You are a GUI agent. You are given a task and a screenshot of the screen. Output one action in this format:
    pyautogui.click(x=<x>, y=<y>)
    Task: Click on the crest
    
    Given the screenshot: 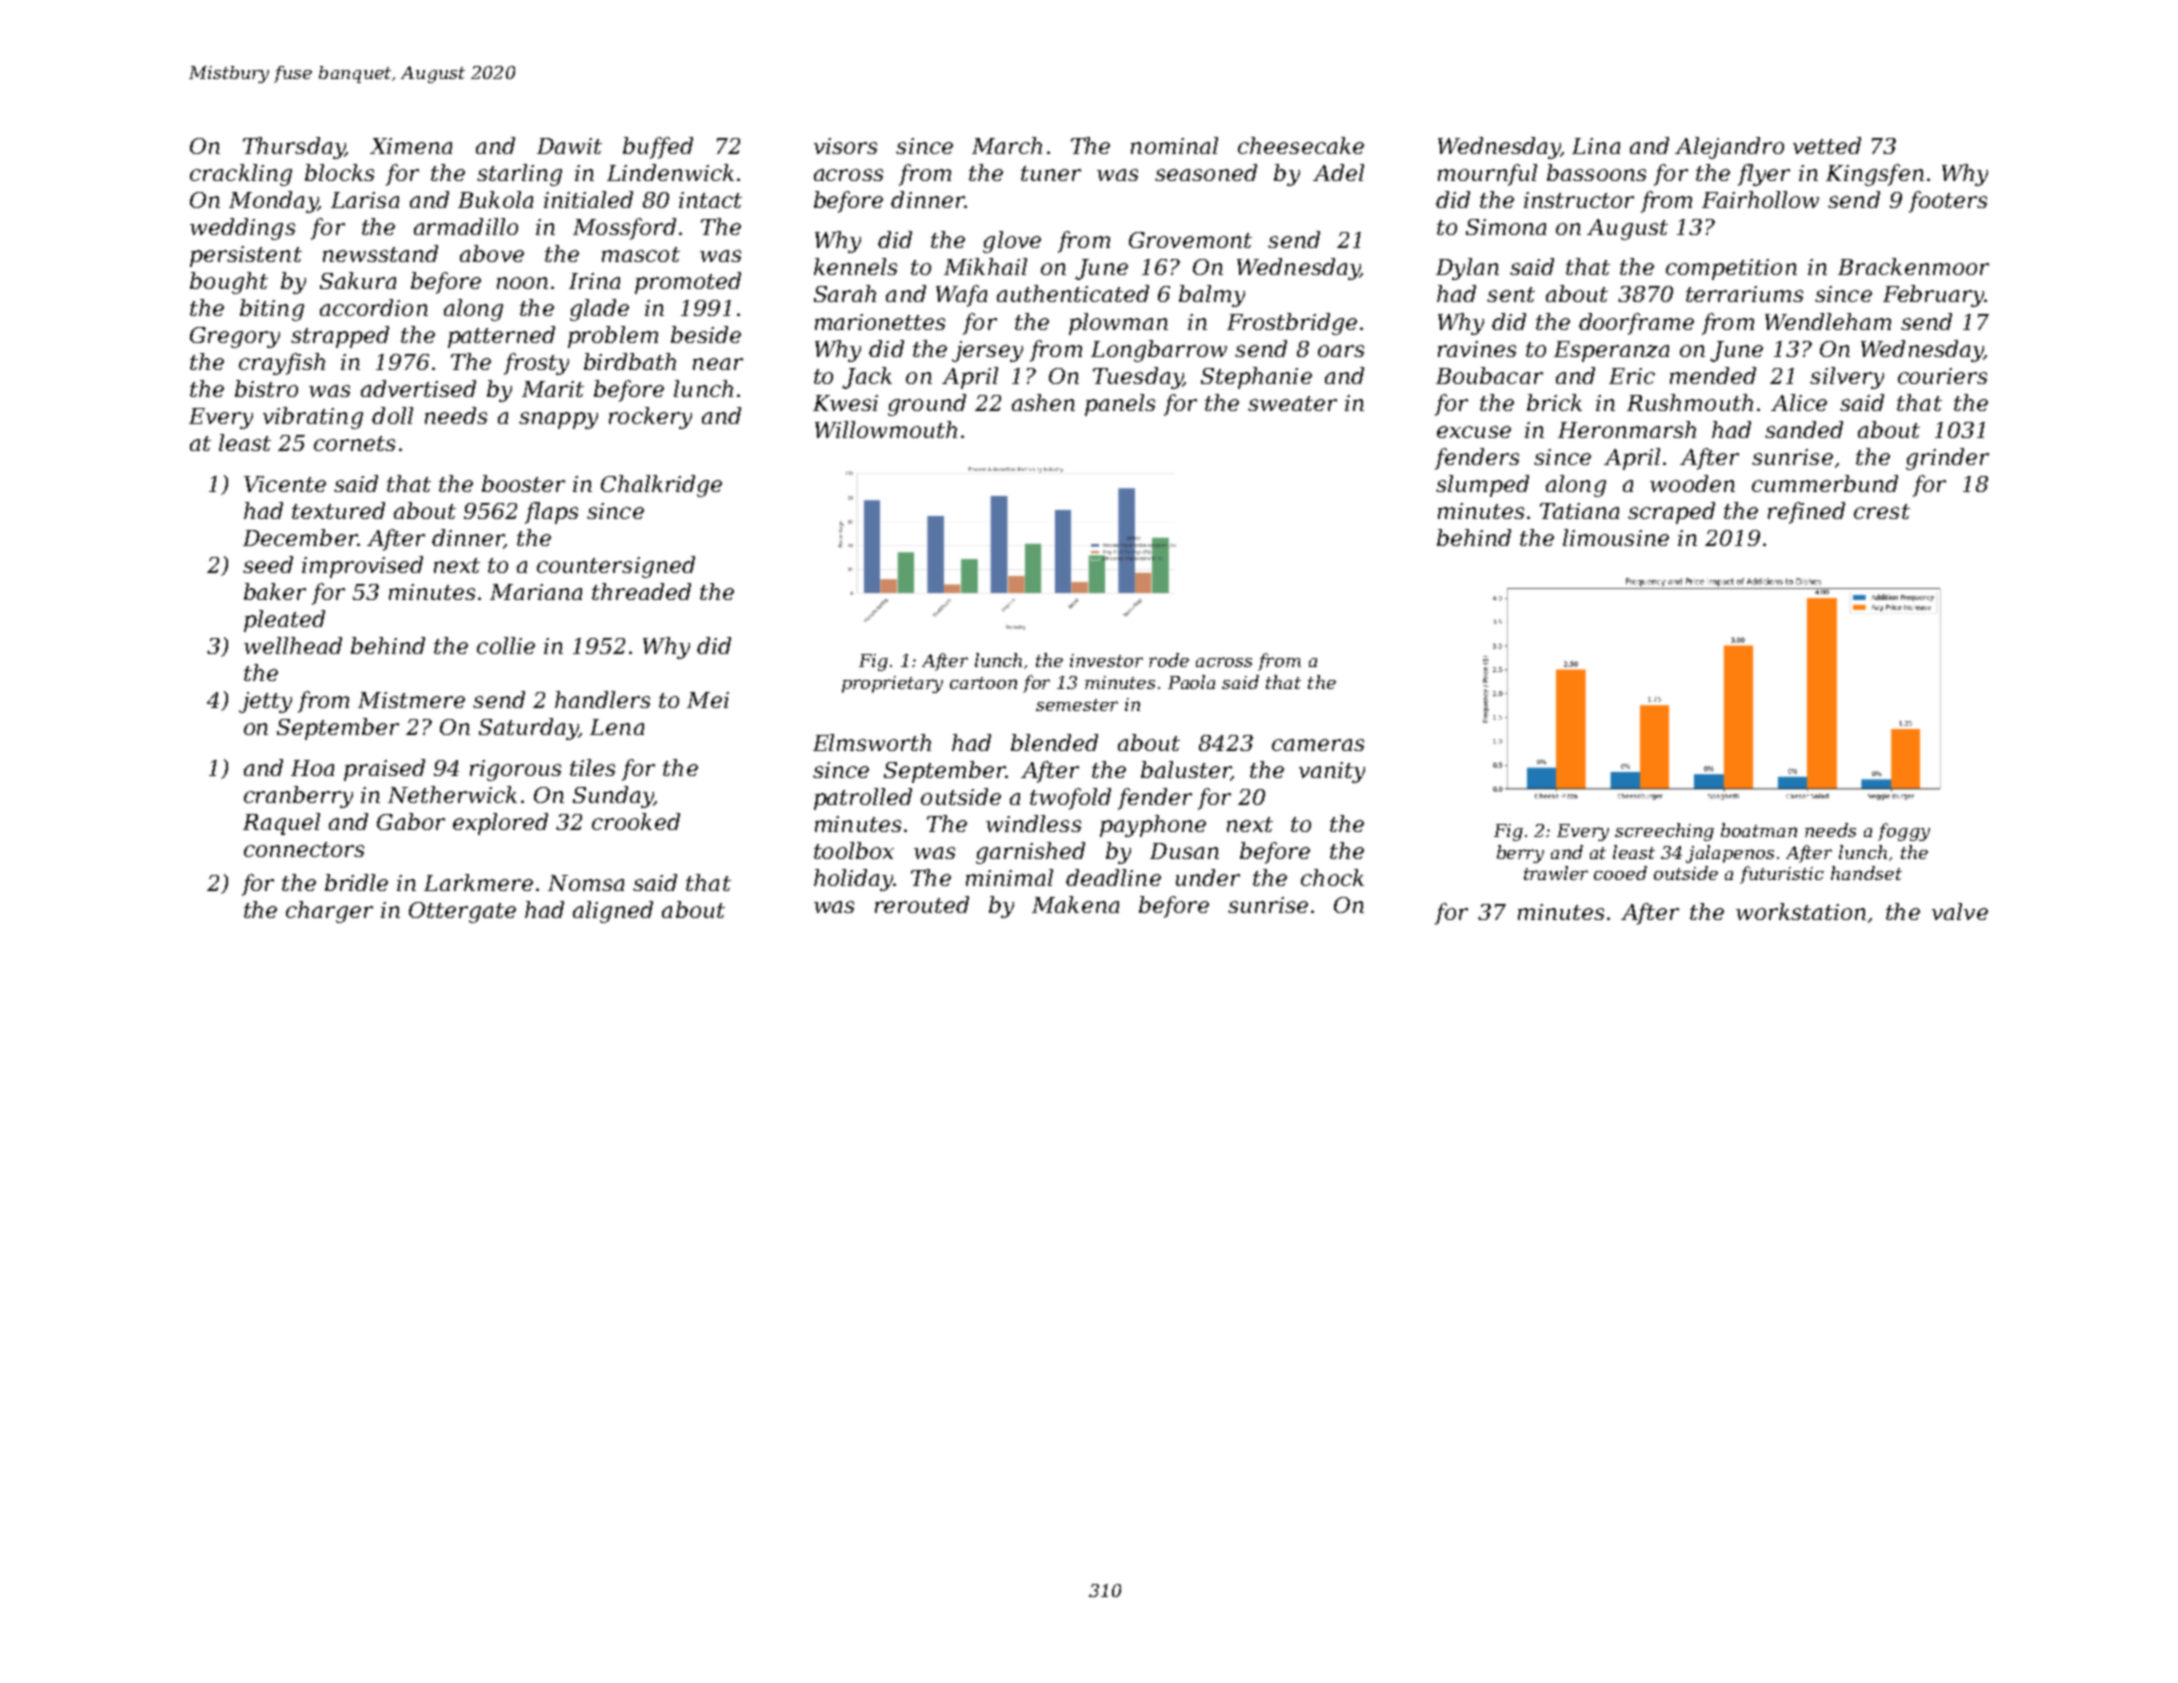 What is the action you would take?
    pyautogui.click(x=1882, y=511)
